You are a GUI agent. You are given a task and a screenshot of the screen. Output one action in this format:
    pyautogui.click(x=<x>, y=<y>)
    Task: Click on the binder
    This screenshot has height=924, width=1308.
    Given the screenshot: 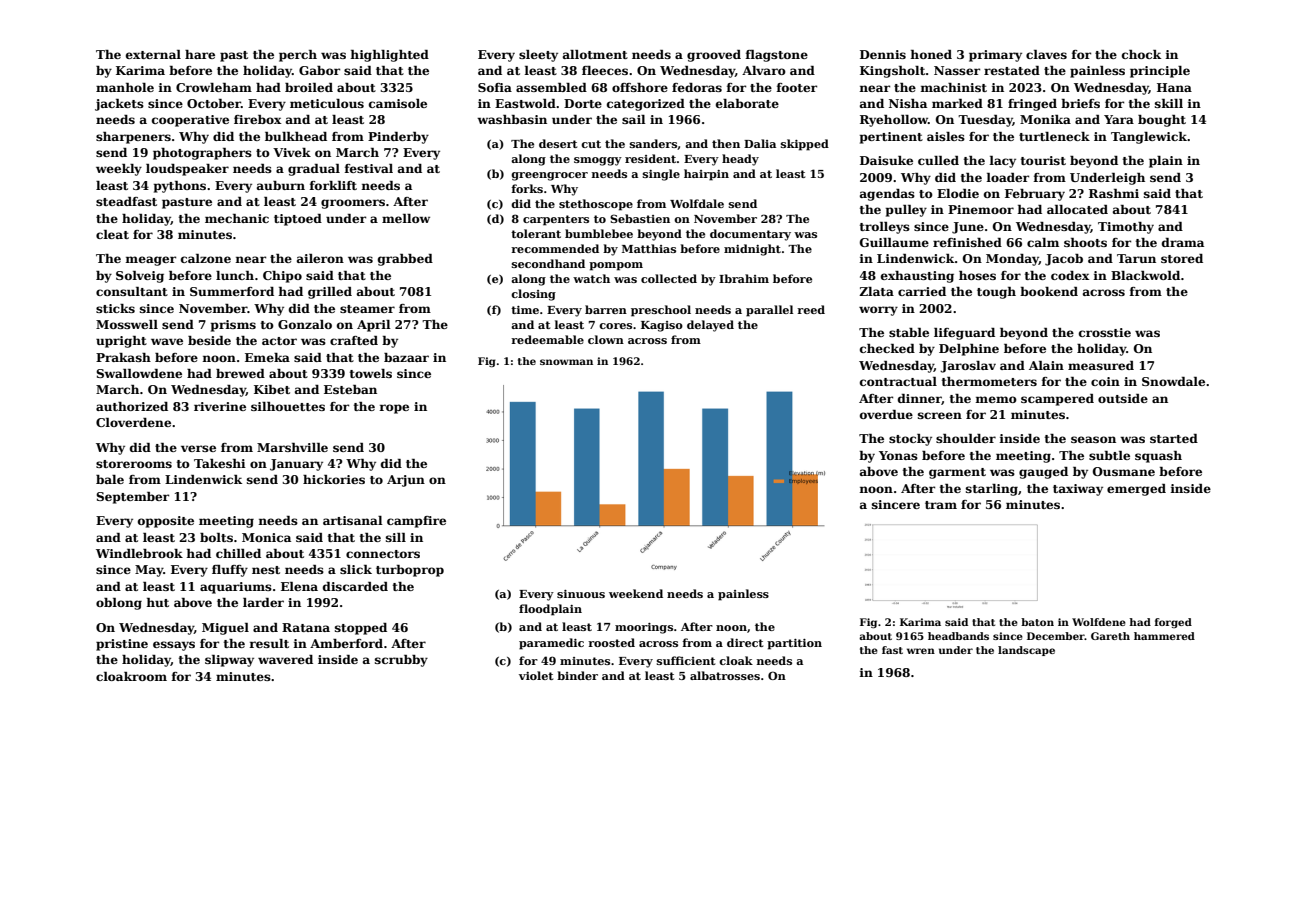 What is the action you would take?
    pyautogui.click(x=577, y=675)
